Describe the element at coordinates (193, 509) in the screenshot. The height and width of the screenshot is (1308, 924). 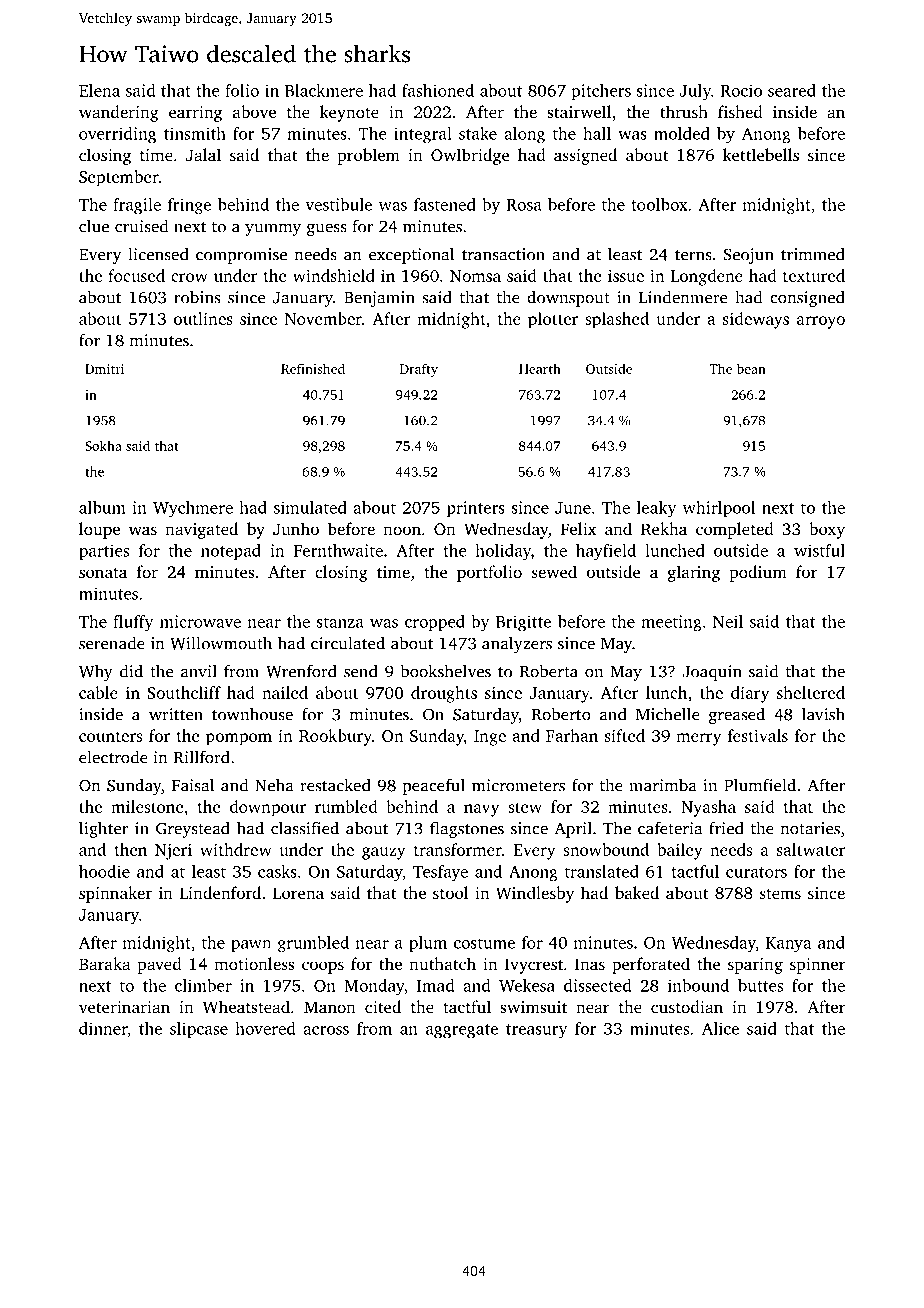
I see `Wychmere` at that location.
